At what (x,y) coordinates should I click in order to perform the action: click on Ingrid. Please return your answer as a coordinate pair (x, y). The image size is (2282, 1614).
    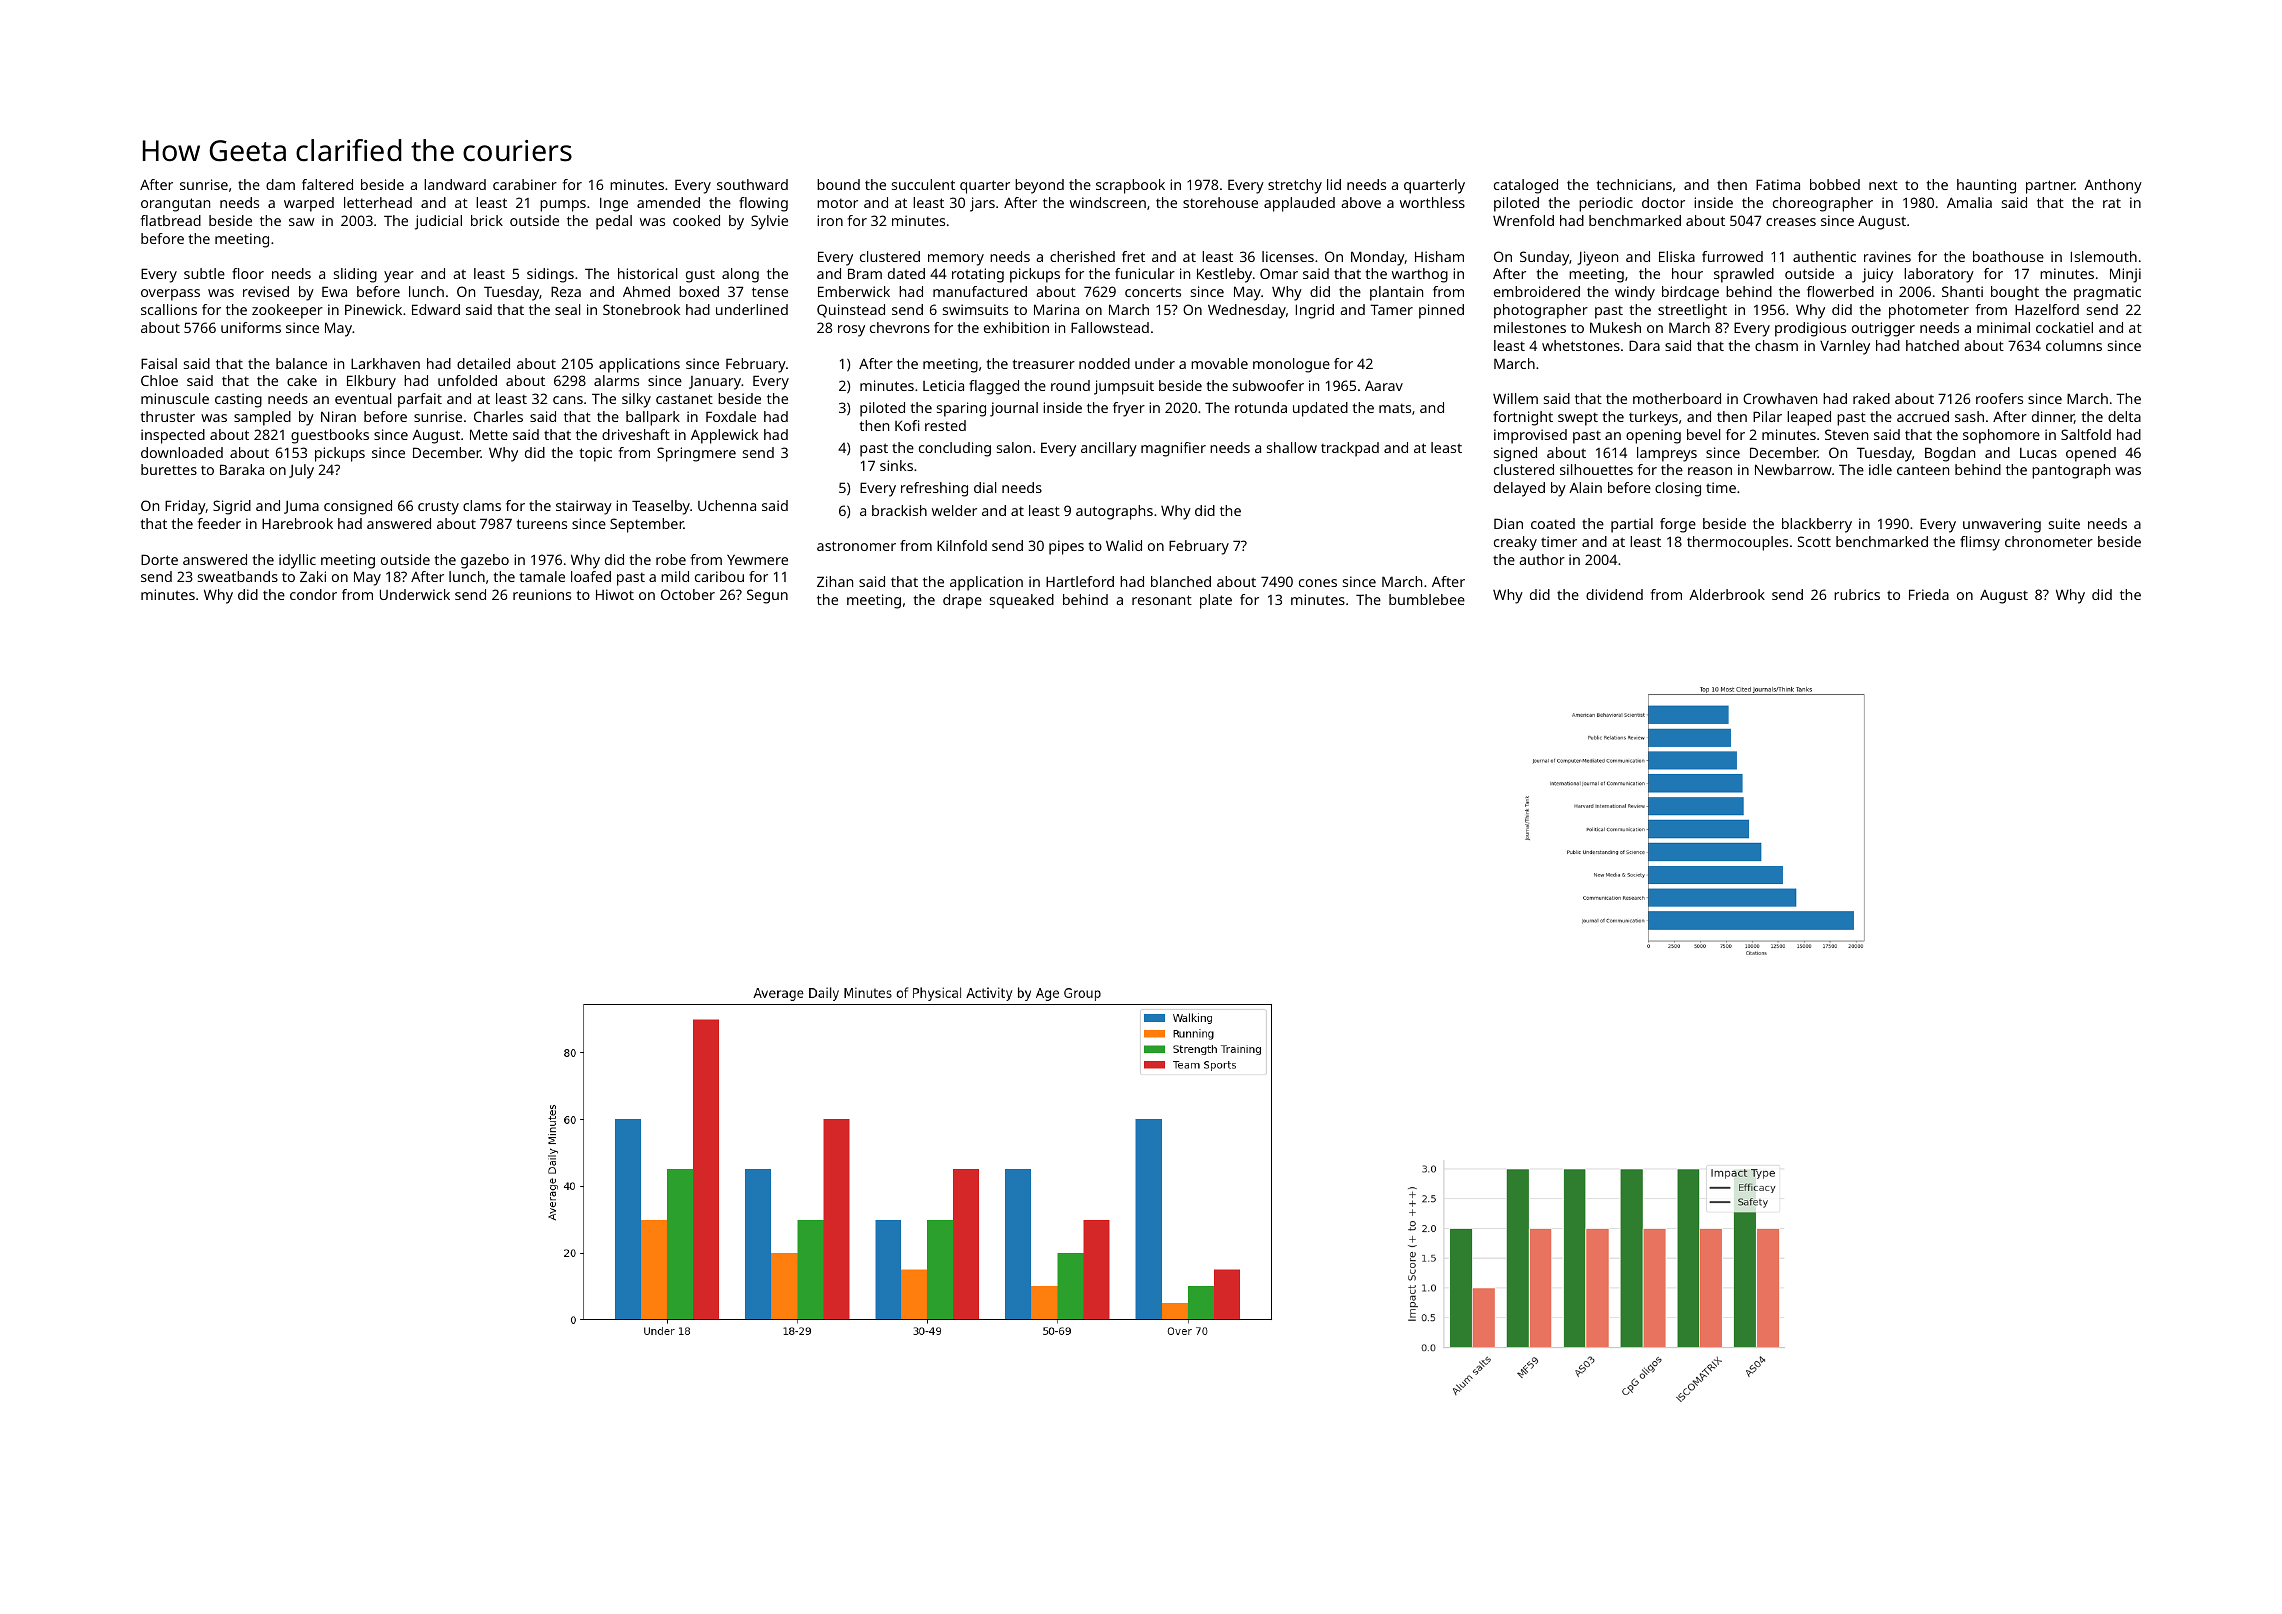
    Looking at the image, I should click on (1315, 311).
